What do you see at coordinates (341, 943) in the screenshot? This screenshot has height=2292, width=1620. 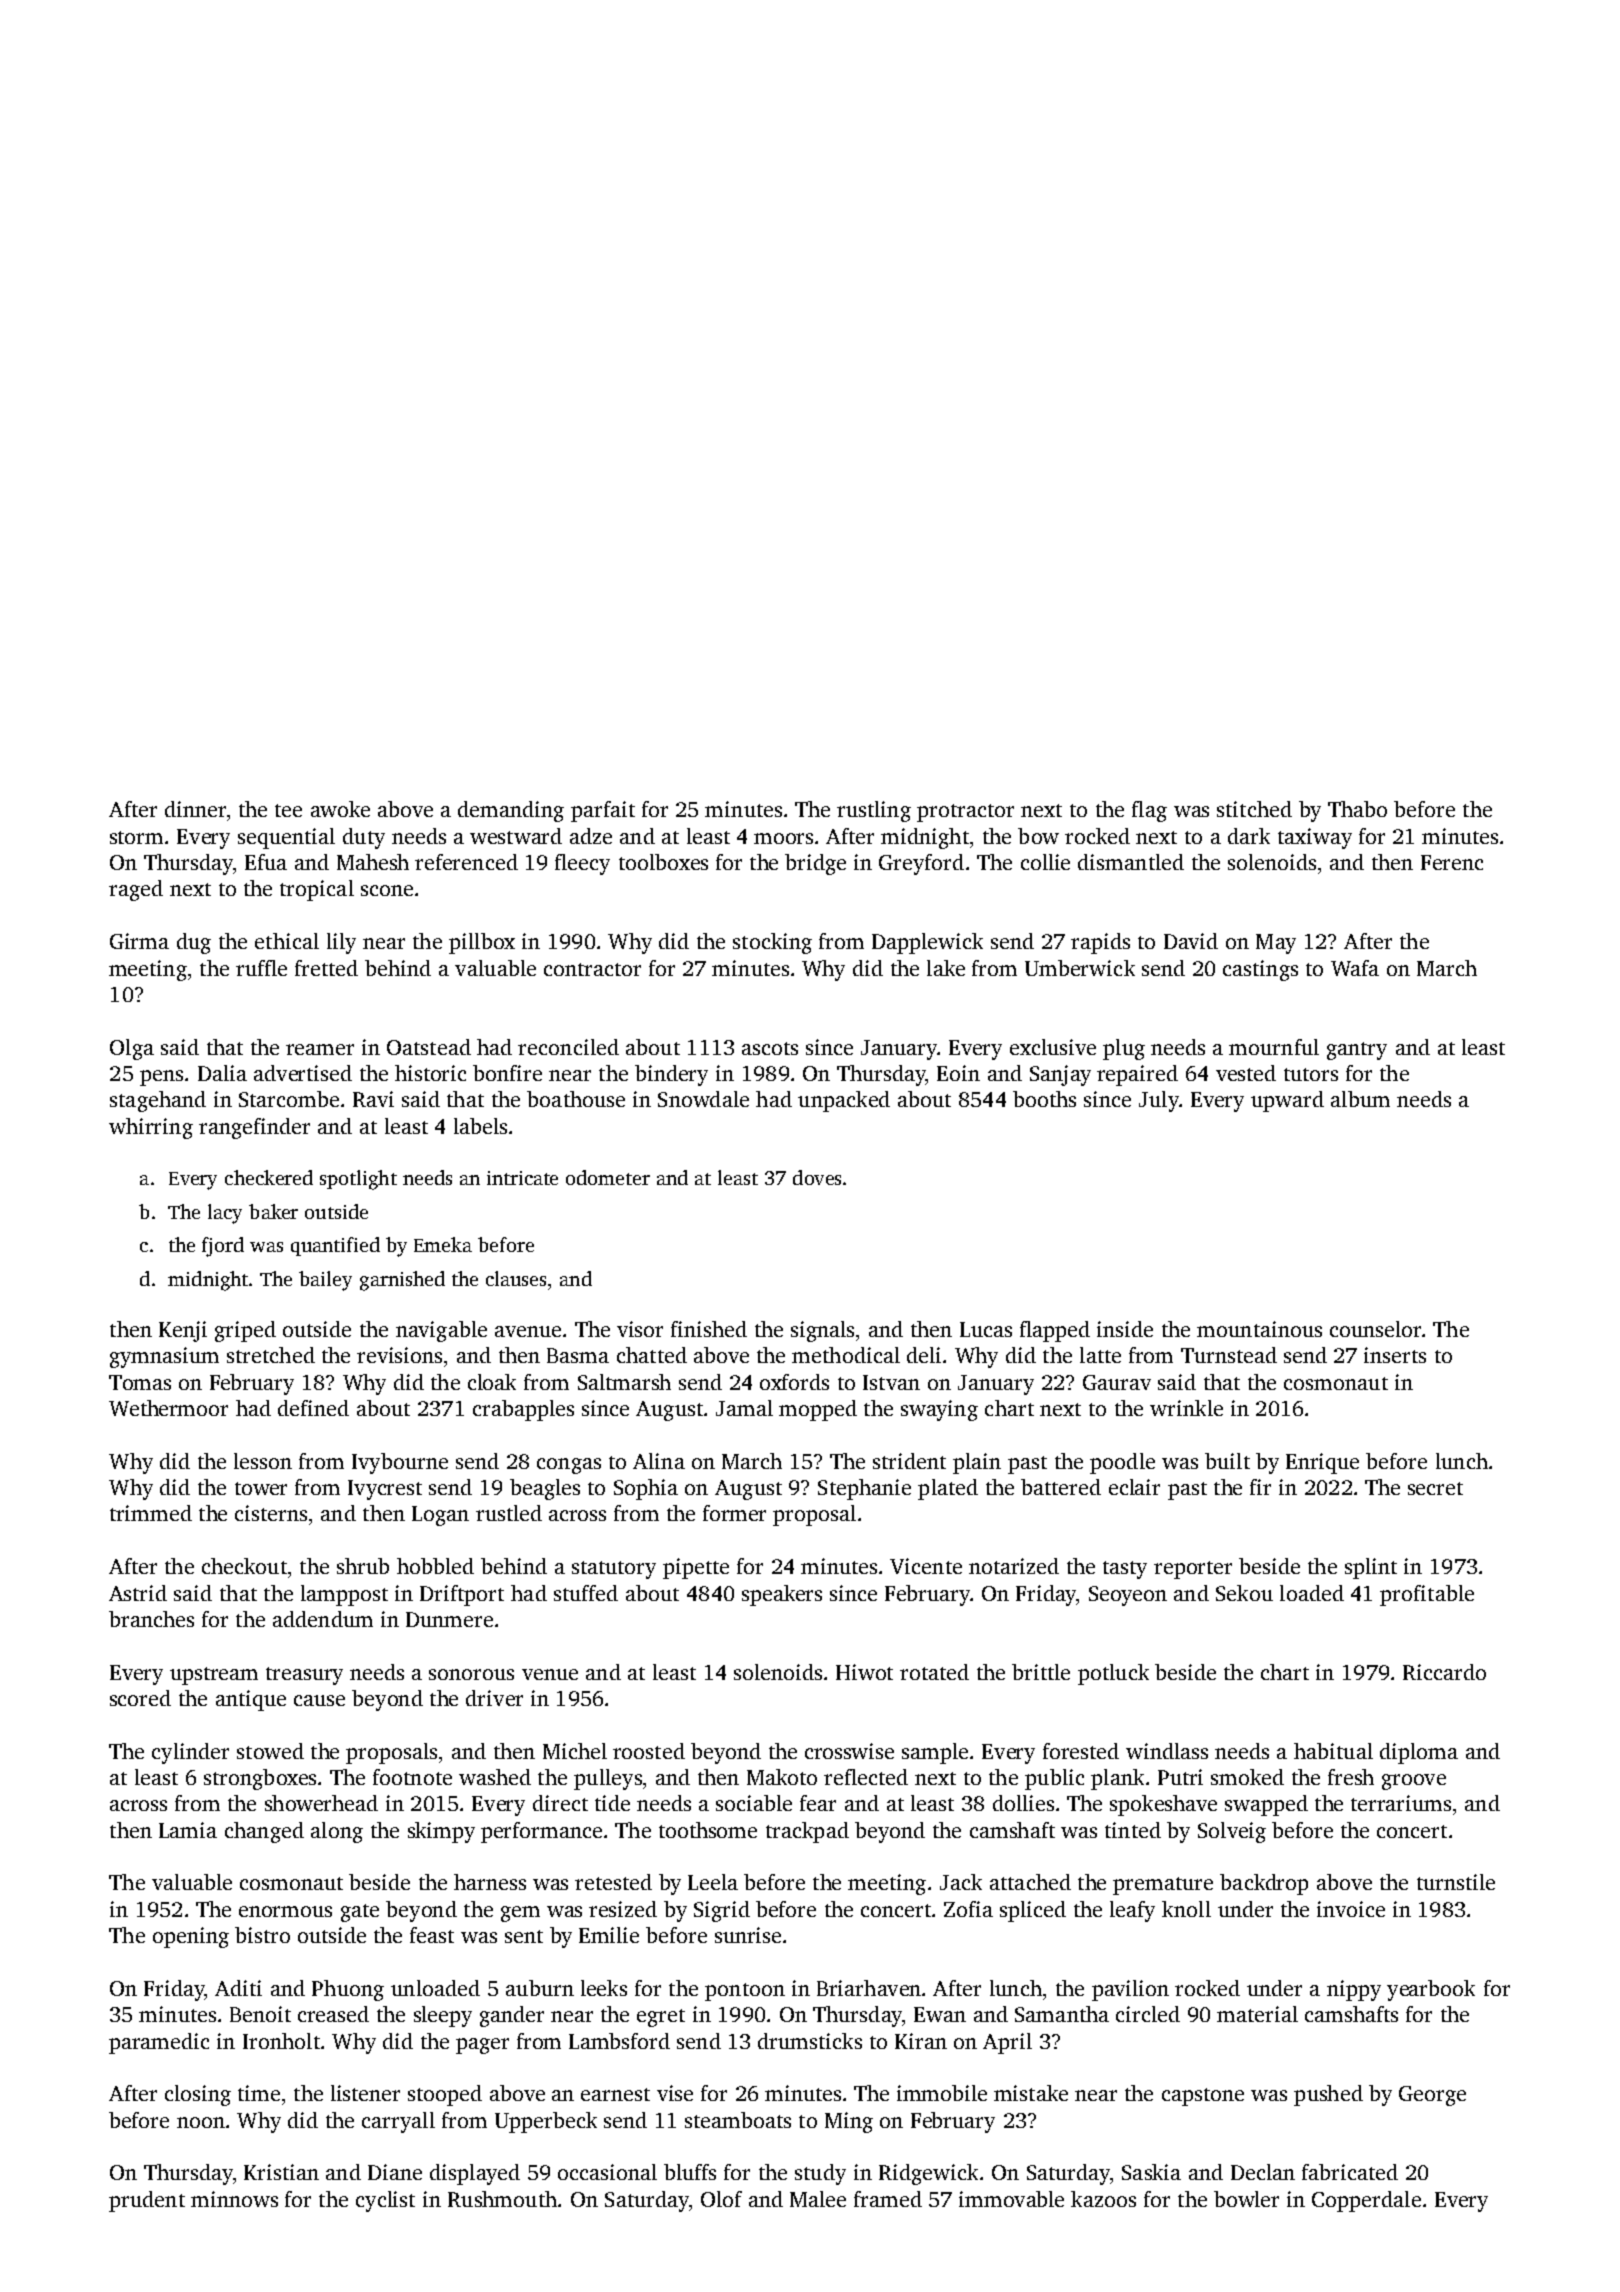 I see `lily` at bounding box center [341, 943].
